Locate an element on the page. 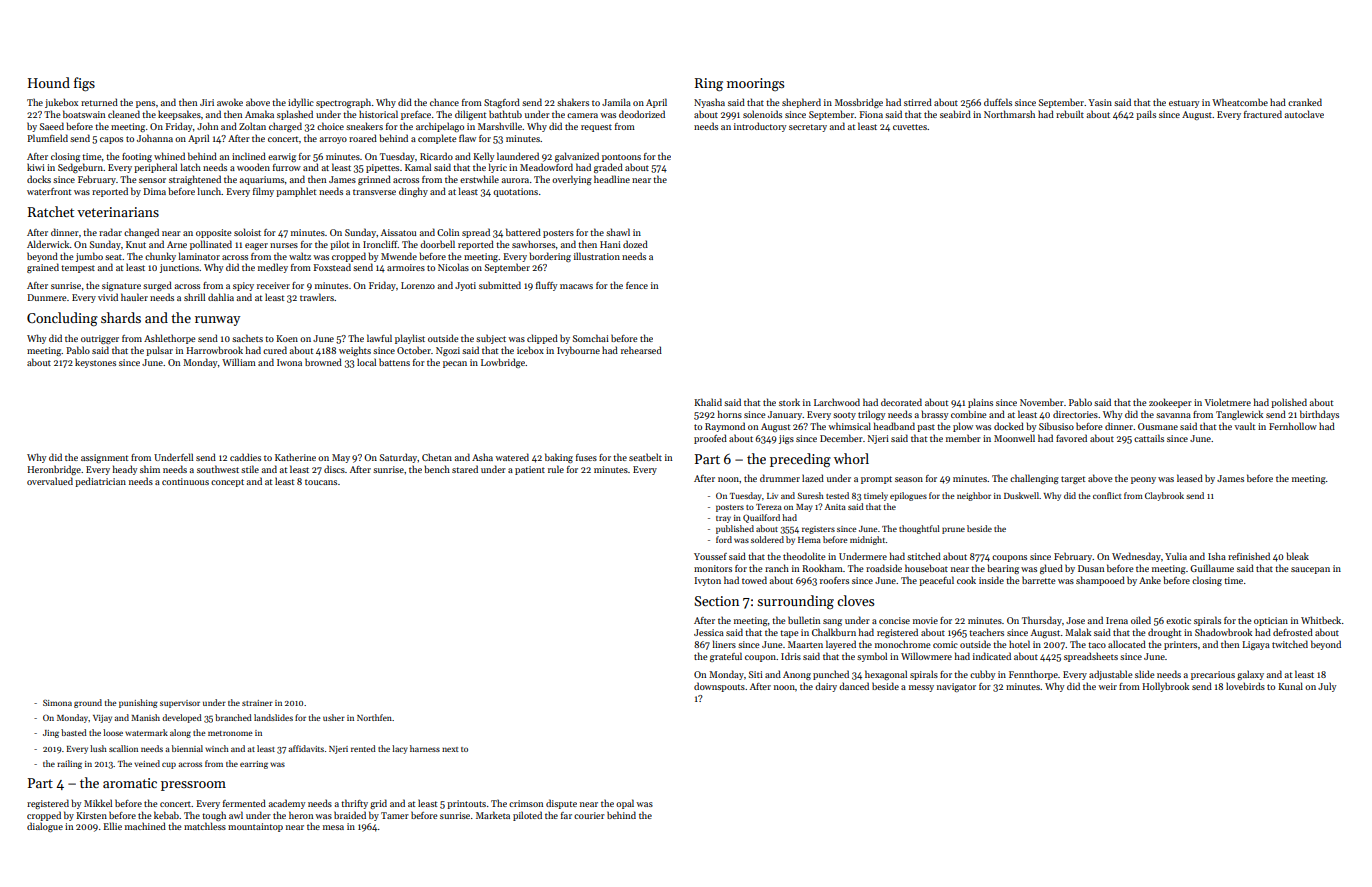 This page has width=1372, height=887. keystones is located at coordinates (95, 363).
